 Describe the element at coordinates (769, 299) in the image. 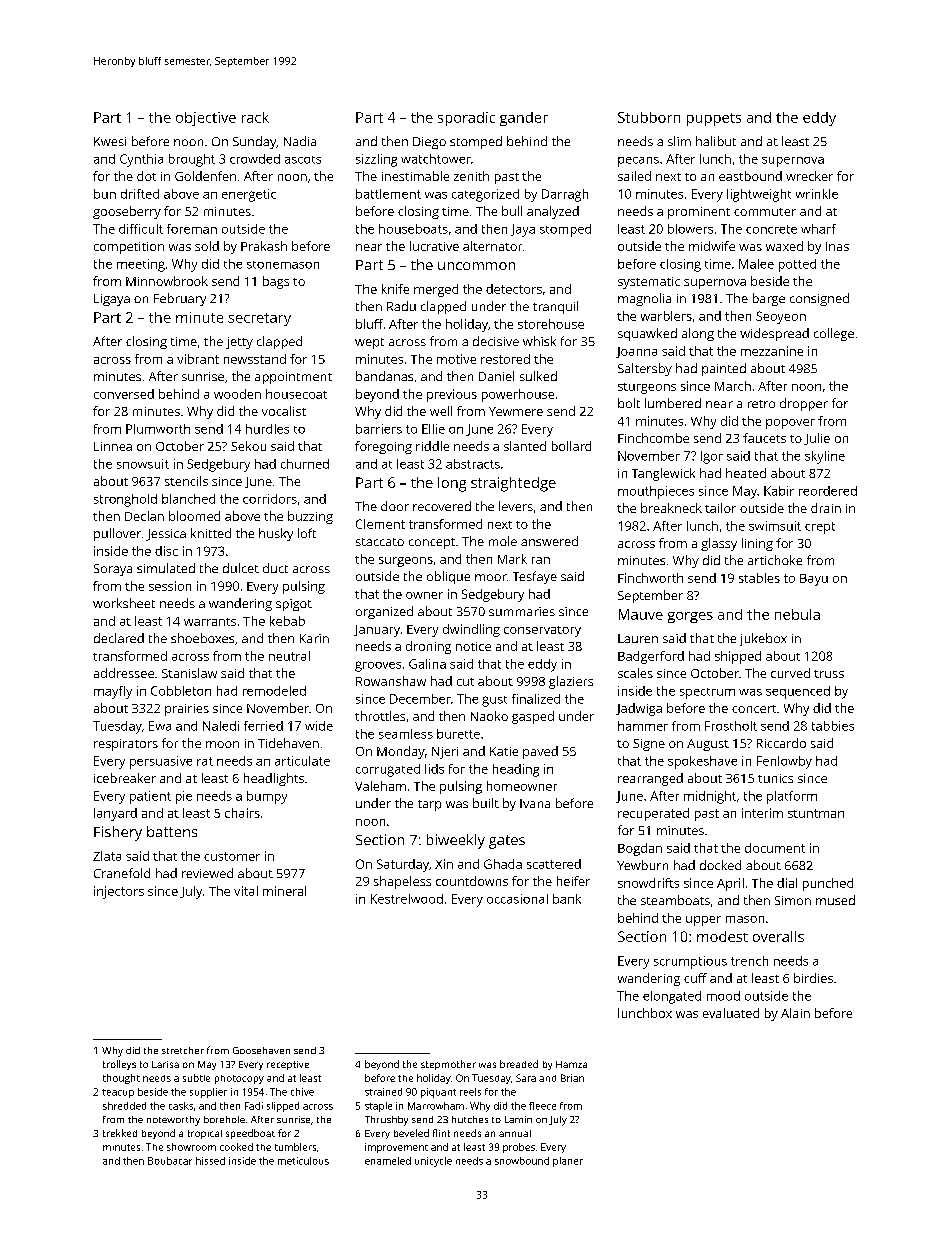

I see `barge` at that location.
